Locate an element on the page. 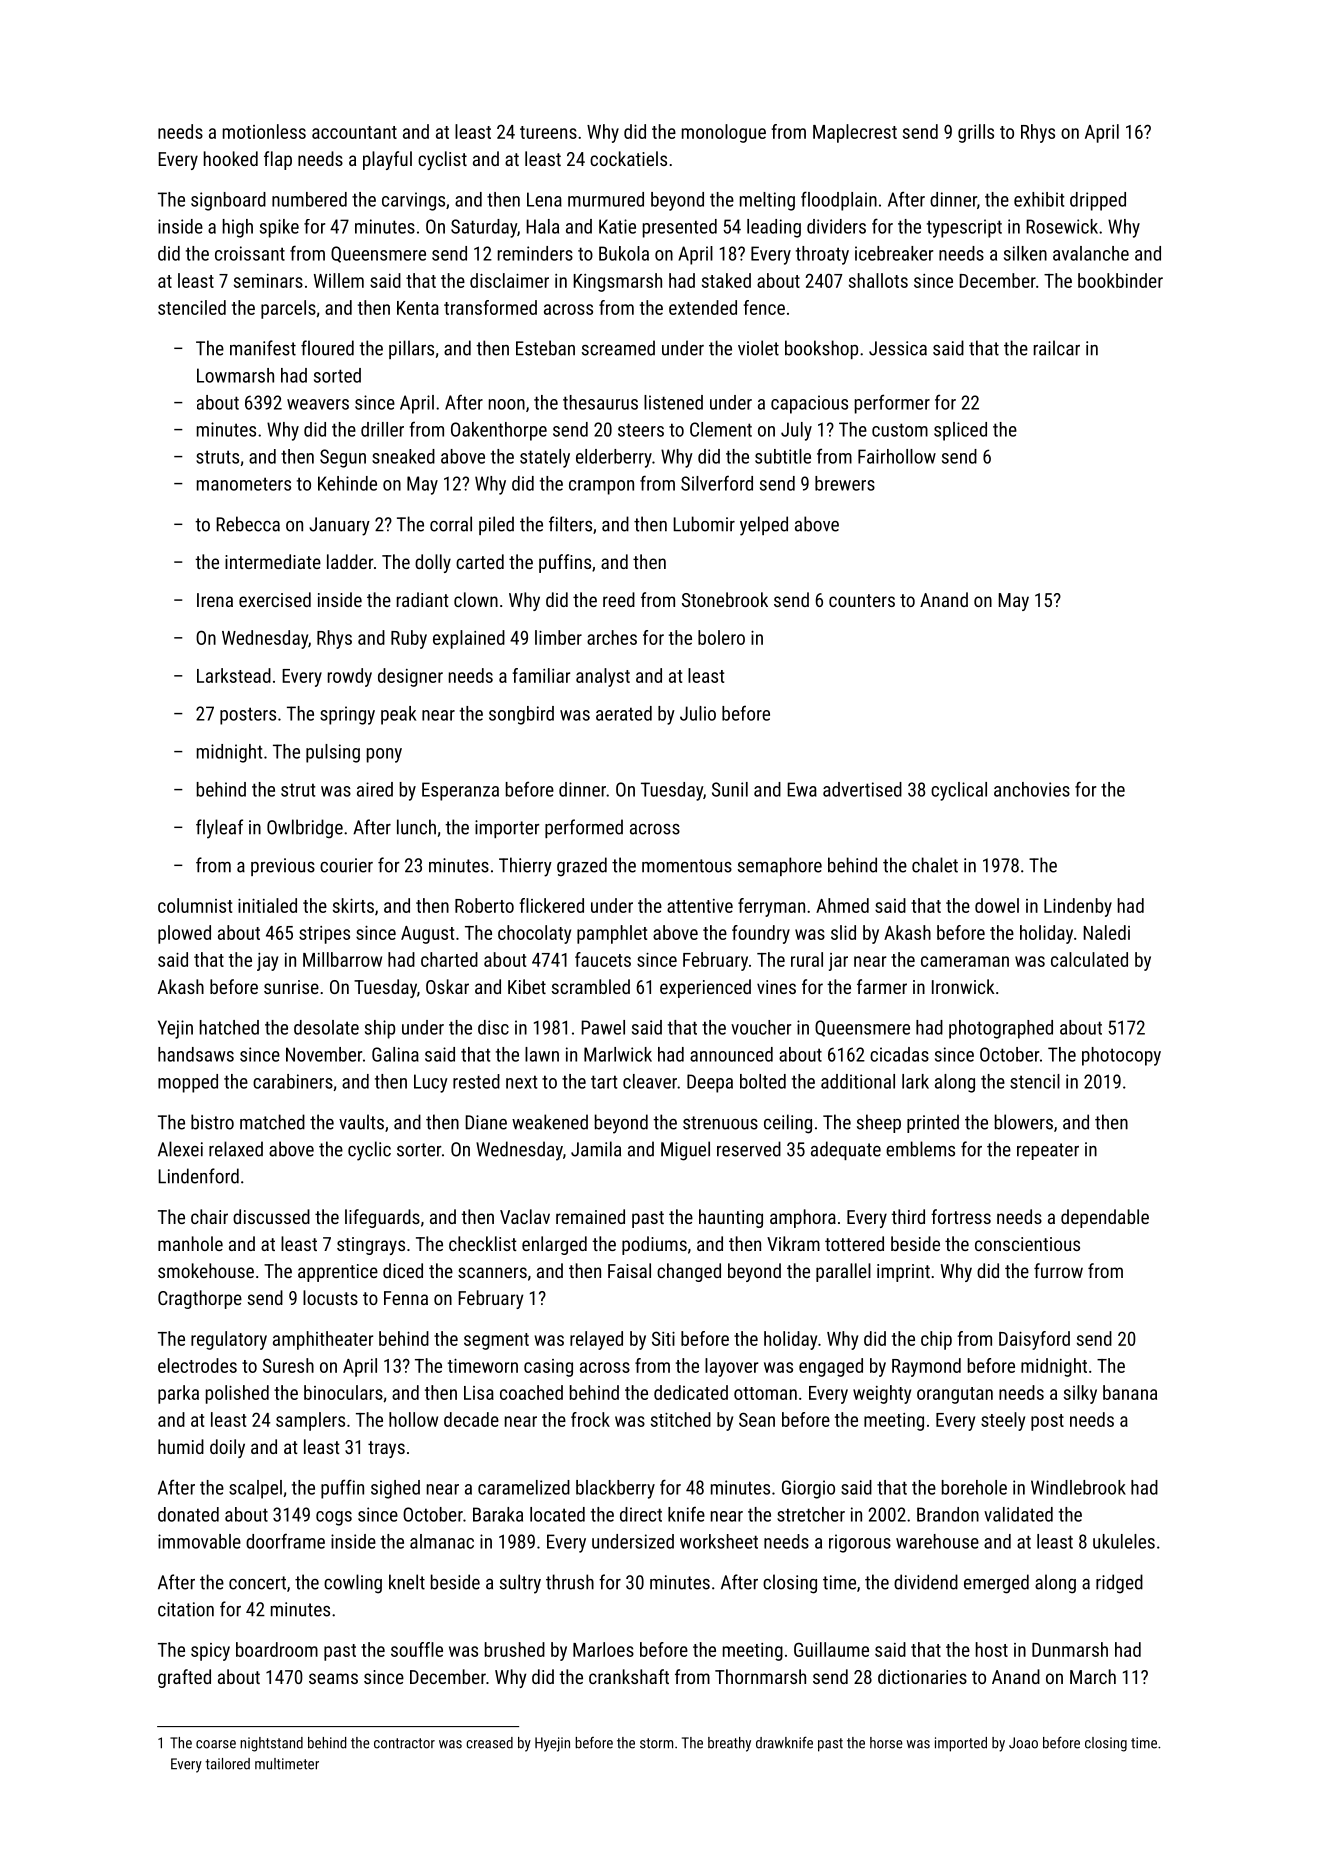 The image size is (1325, 1873). relayed is located at coordinates (596, 1340).
